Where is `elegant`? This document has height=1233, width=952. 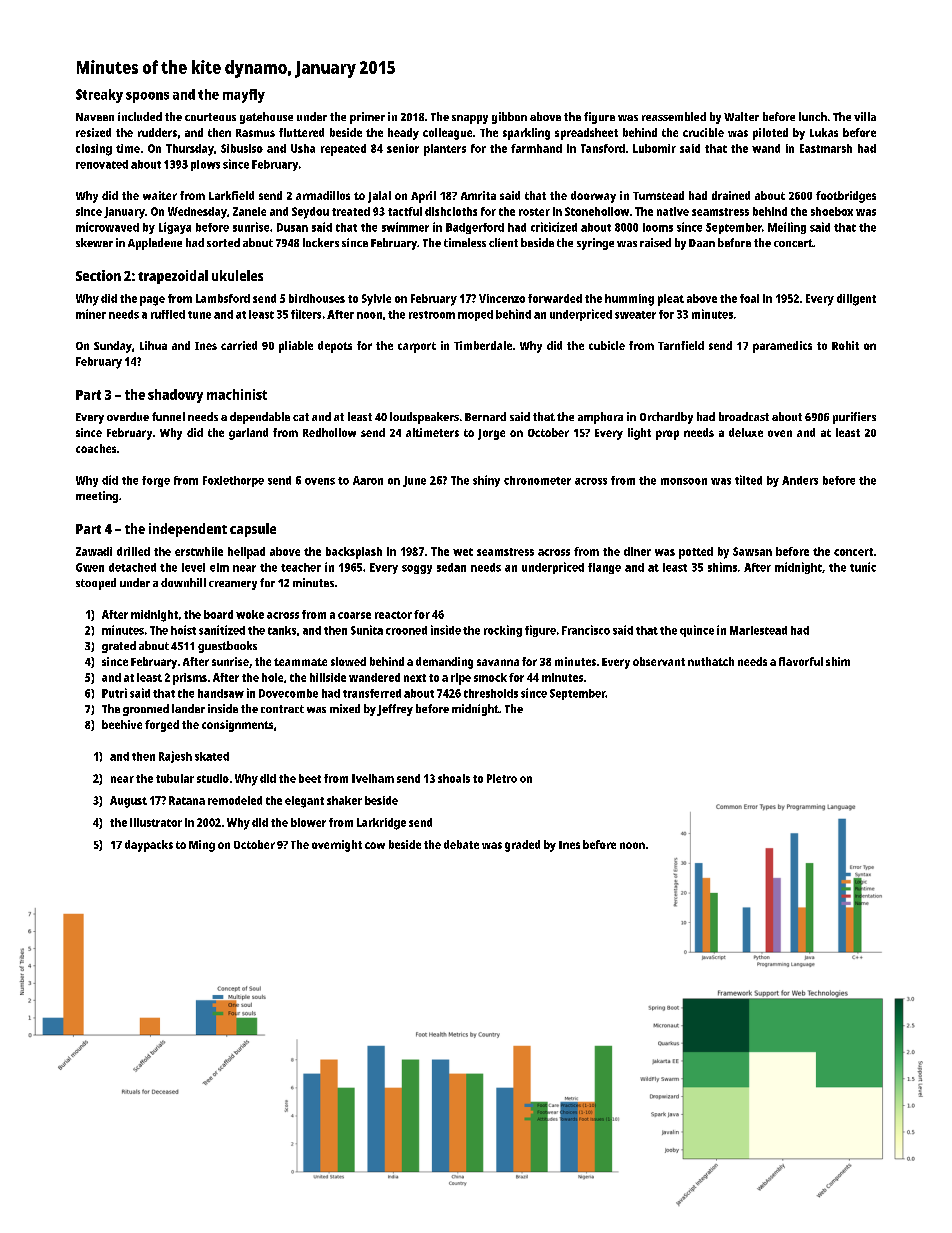
elegant is located at coordinates (304, 802).
